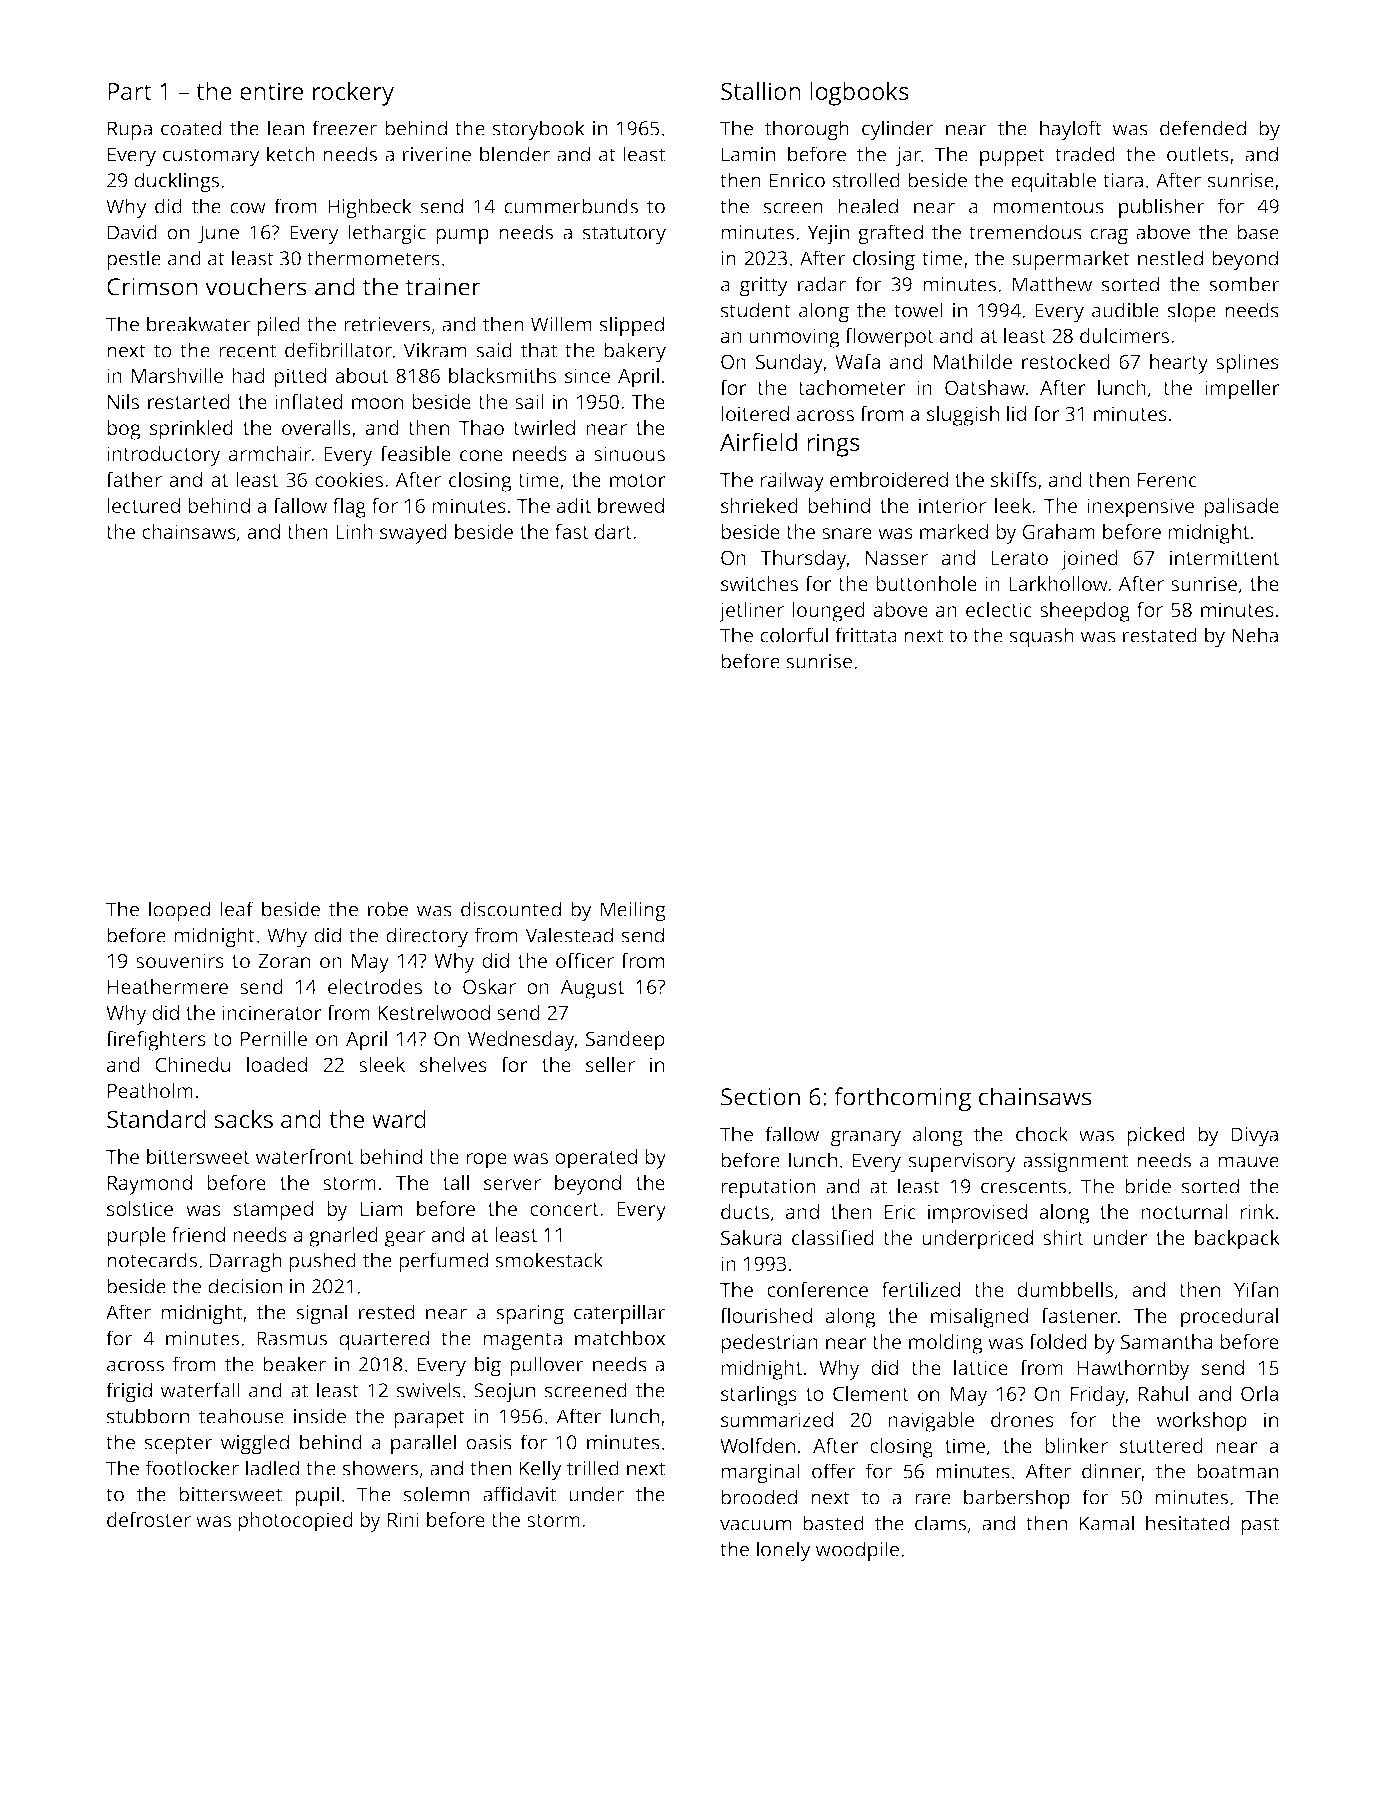 This screenshot has width=1386, height=1793. I want to click on storybook, so click(539, 130).
